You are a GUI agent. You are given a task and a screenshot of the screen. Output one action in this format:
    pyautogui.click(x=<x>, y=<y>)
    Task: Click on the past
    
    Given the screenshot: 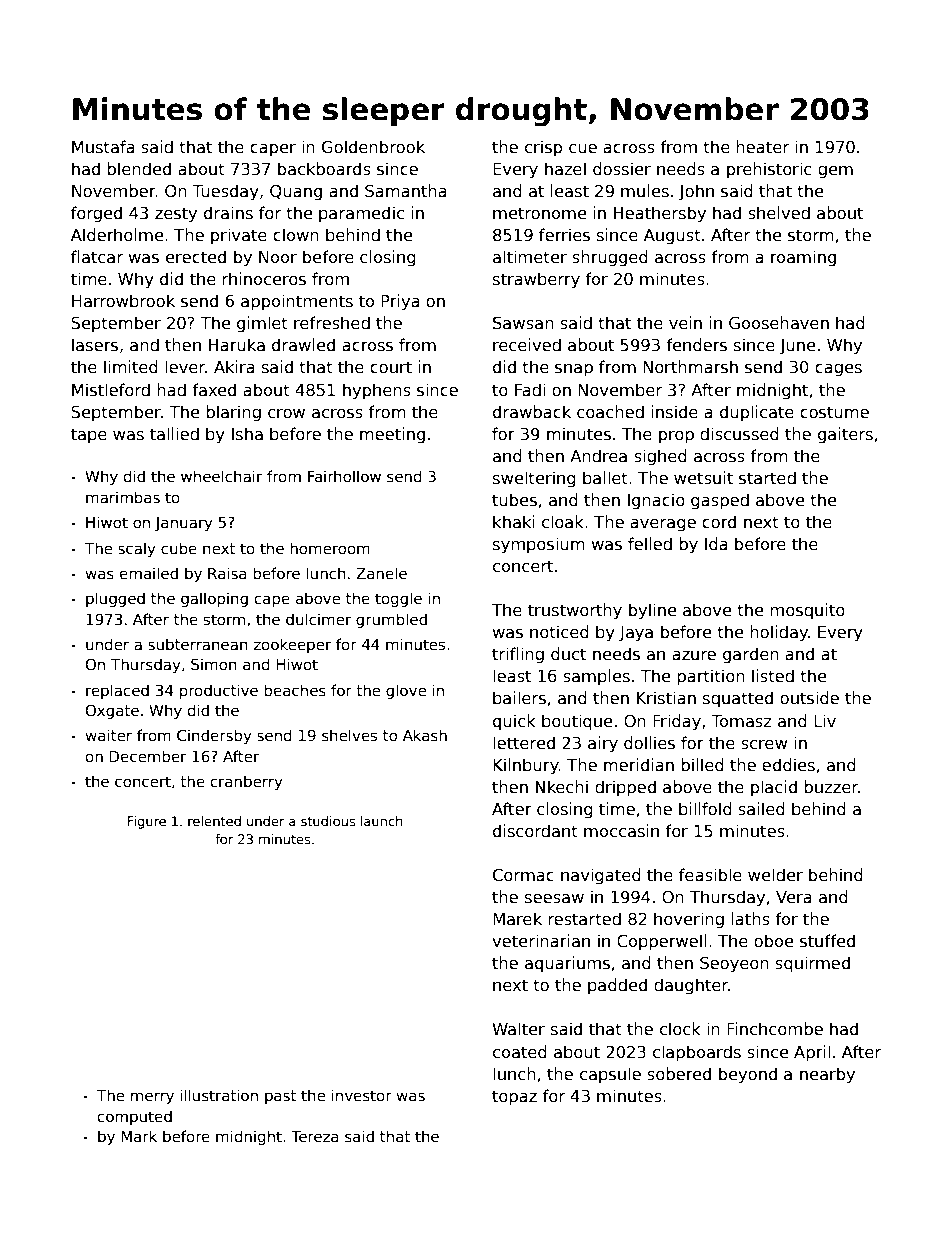 What is the action you would take?
    pyautogui.click(x=280, y=1097)
